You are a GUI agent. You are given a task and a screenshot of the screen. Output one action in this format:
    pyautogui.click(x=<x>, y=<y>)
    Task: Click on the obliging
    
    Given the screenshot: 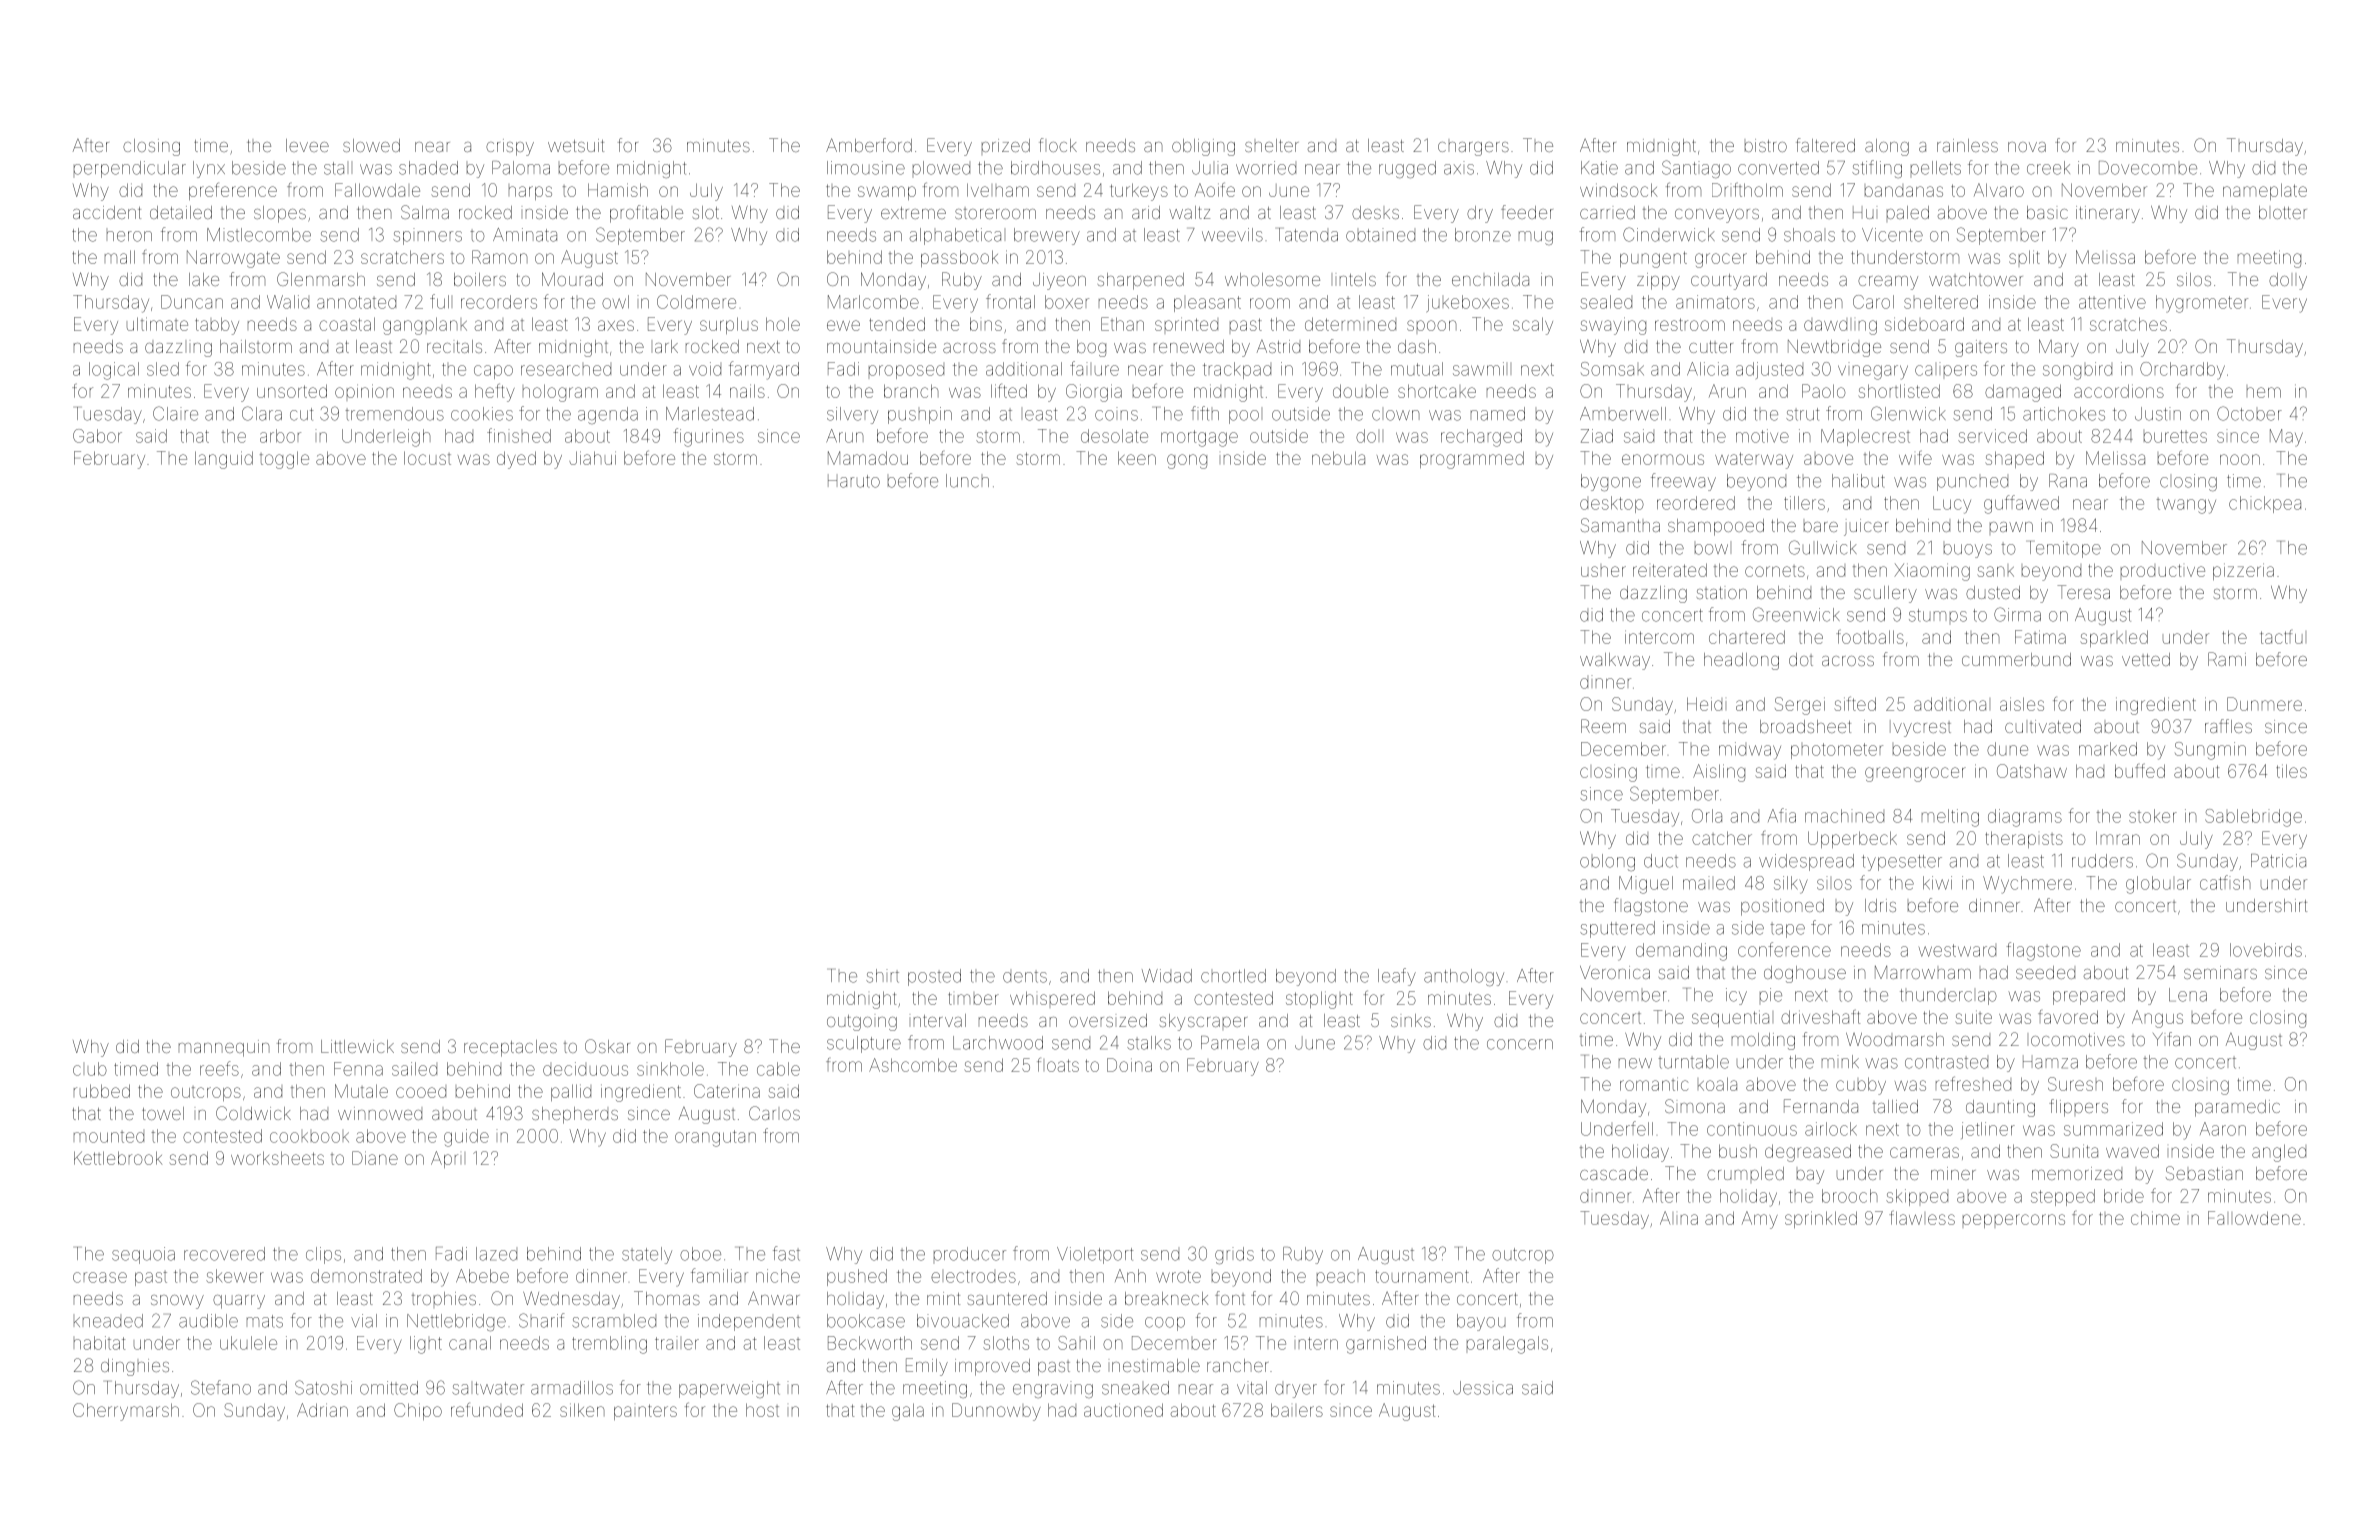 What is the action you would take?
    pyautogui.click(x=1203, y=147)
